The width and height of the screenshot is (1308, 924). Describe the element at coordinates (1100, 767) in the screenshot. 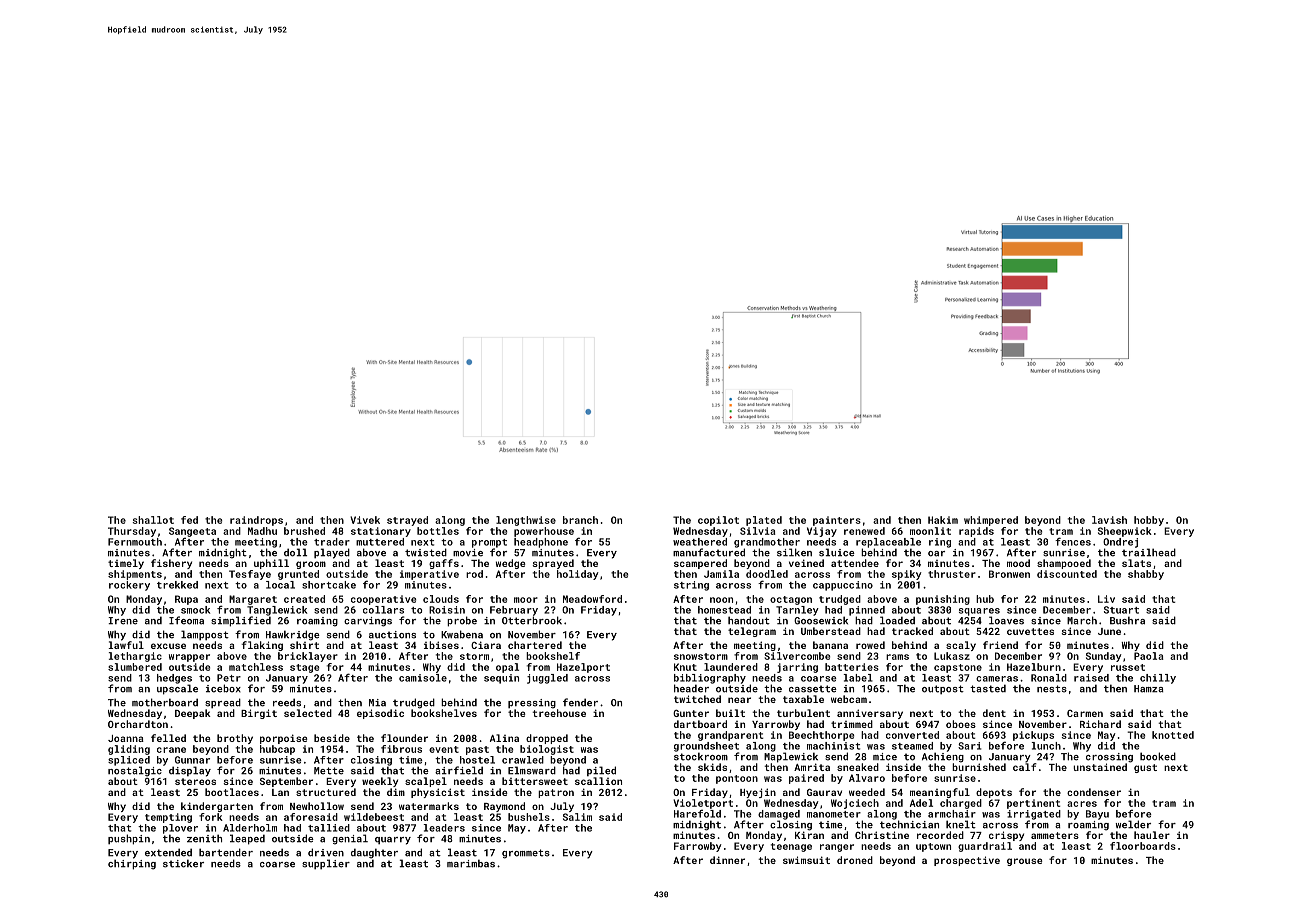

I see `unstained` at that location.
